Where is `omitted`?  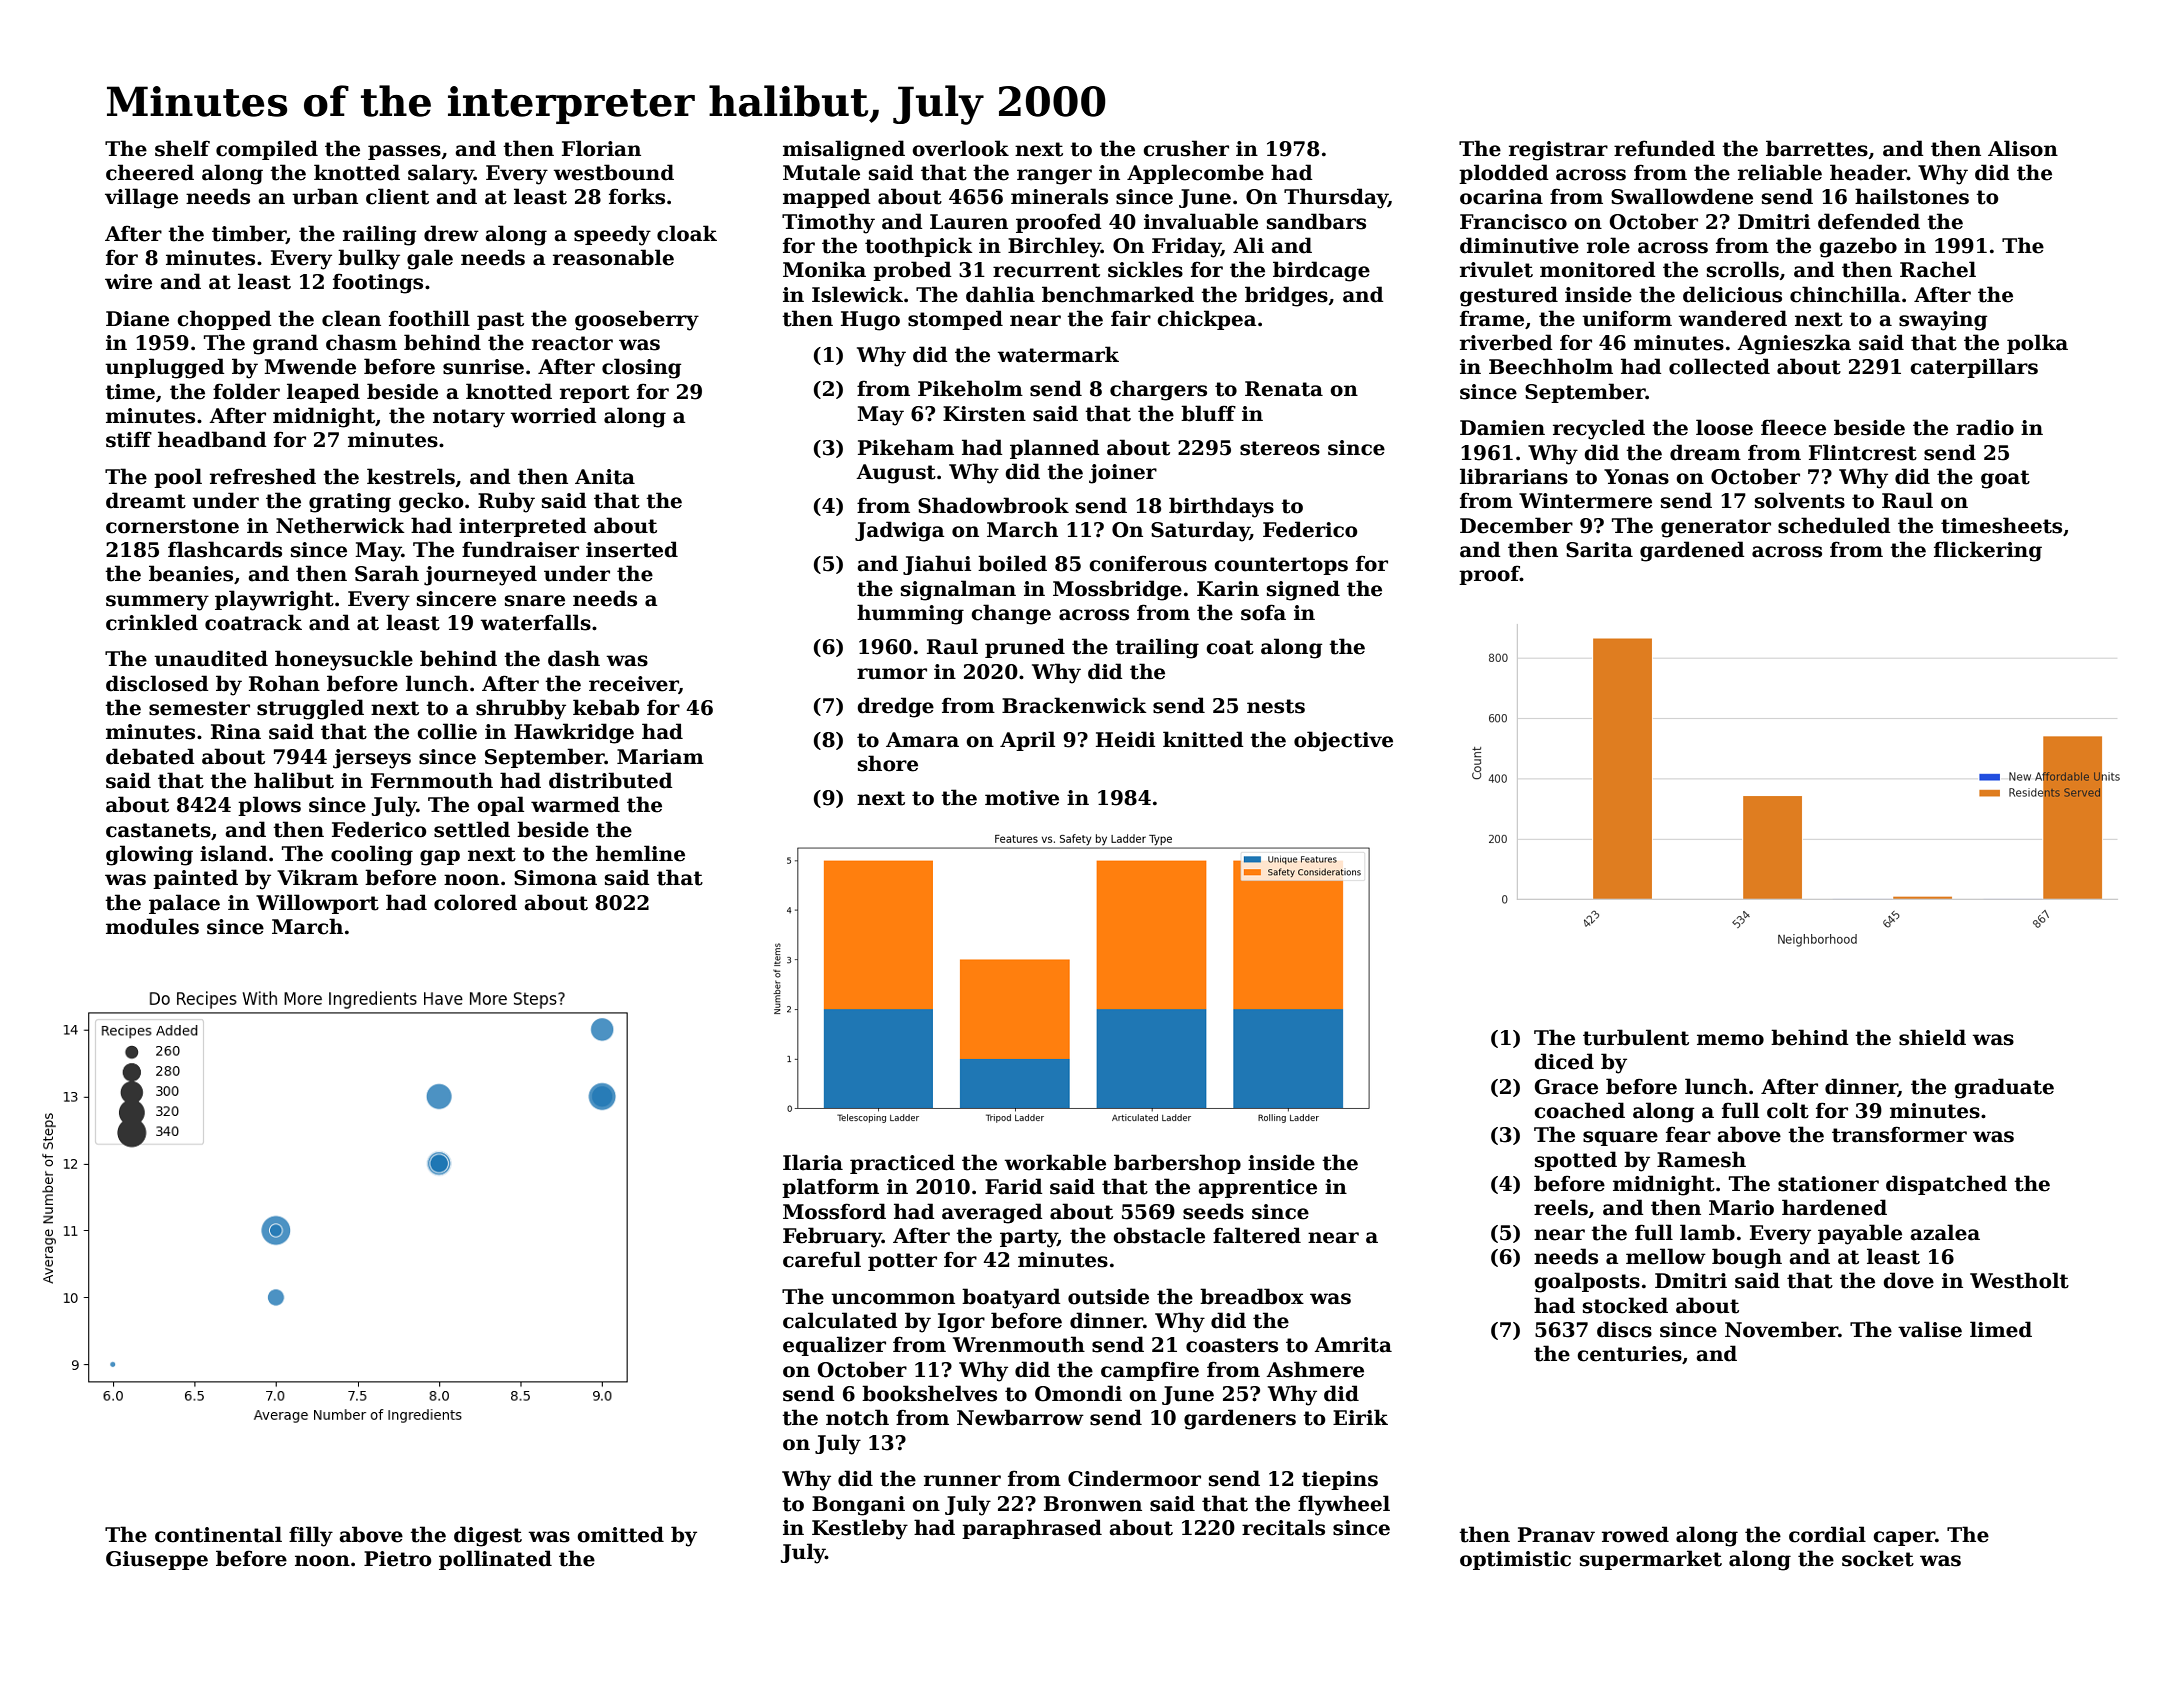
omitted is located at coordinates (620, 1534).
